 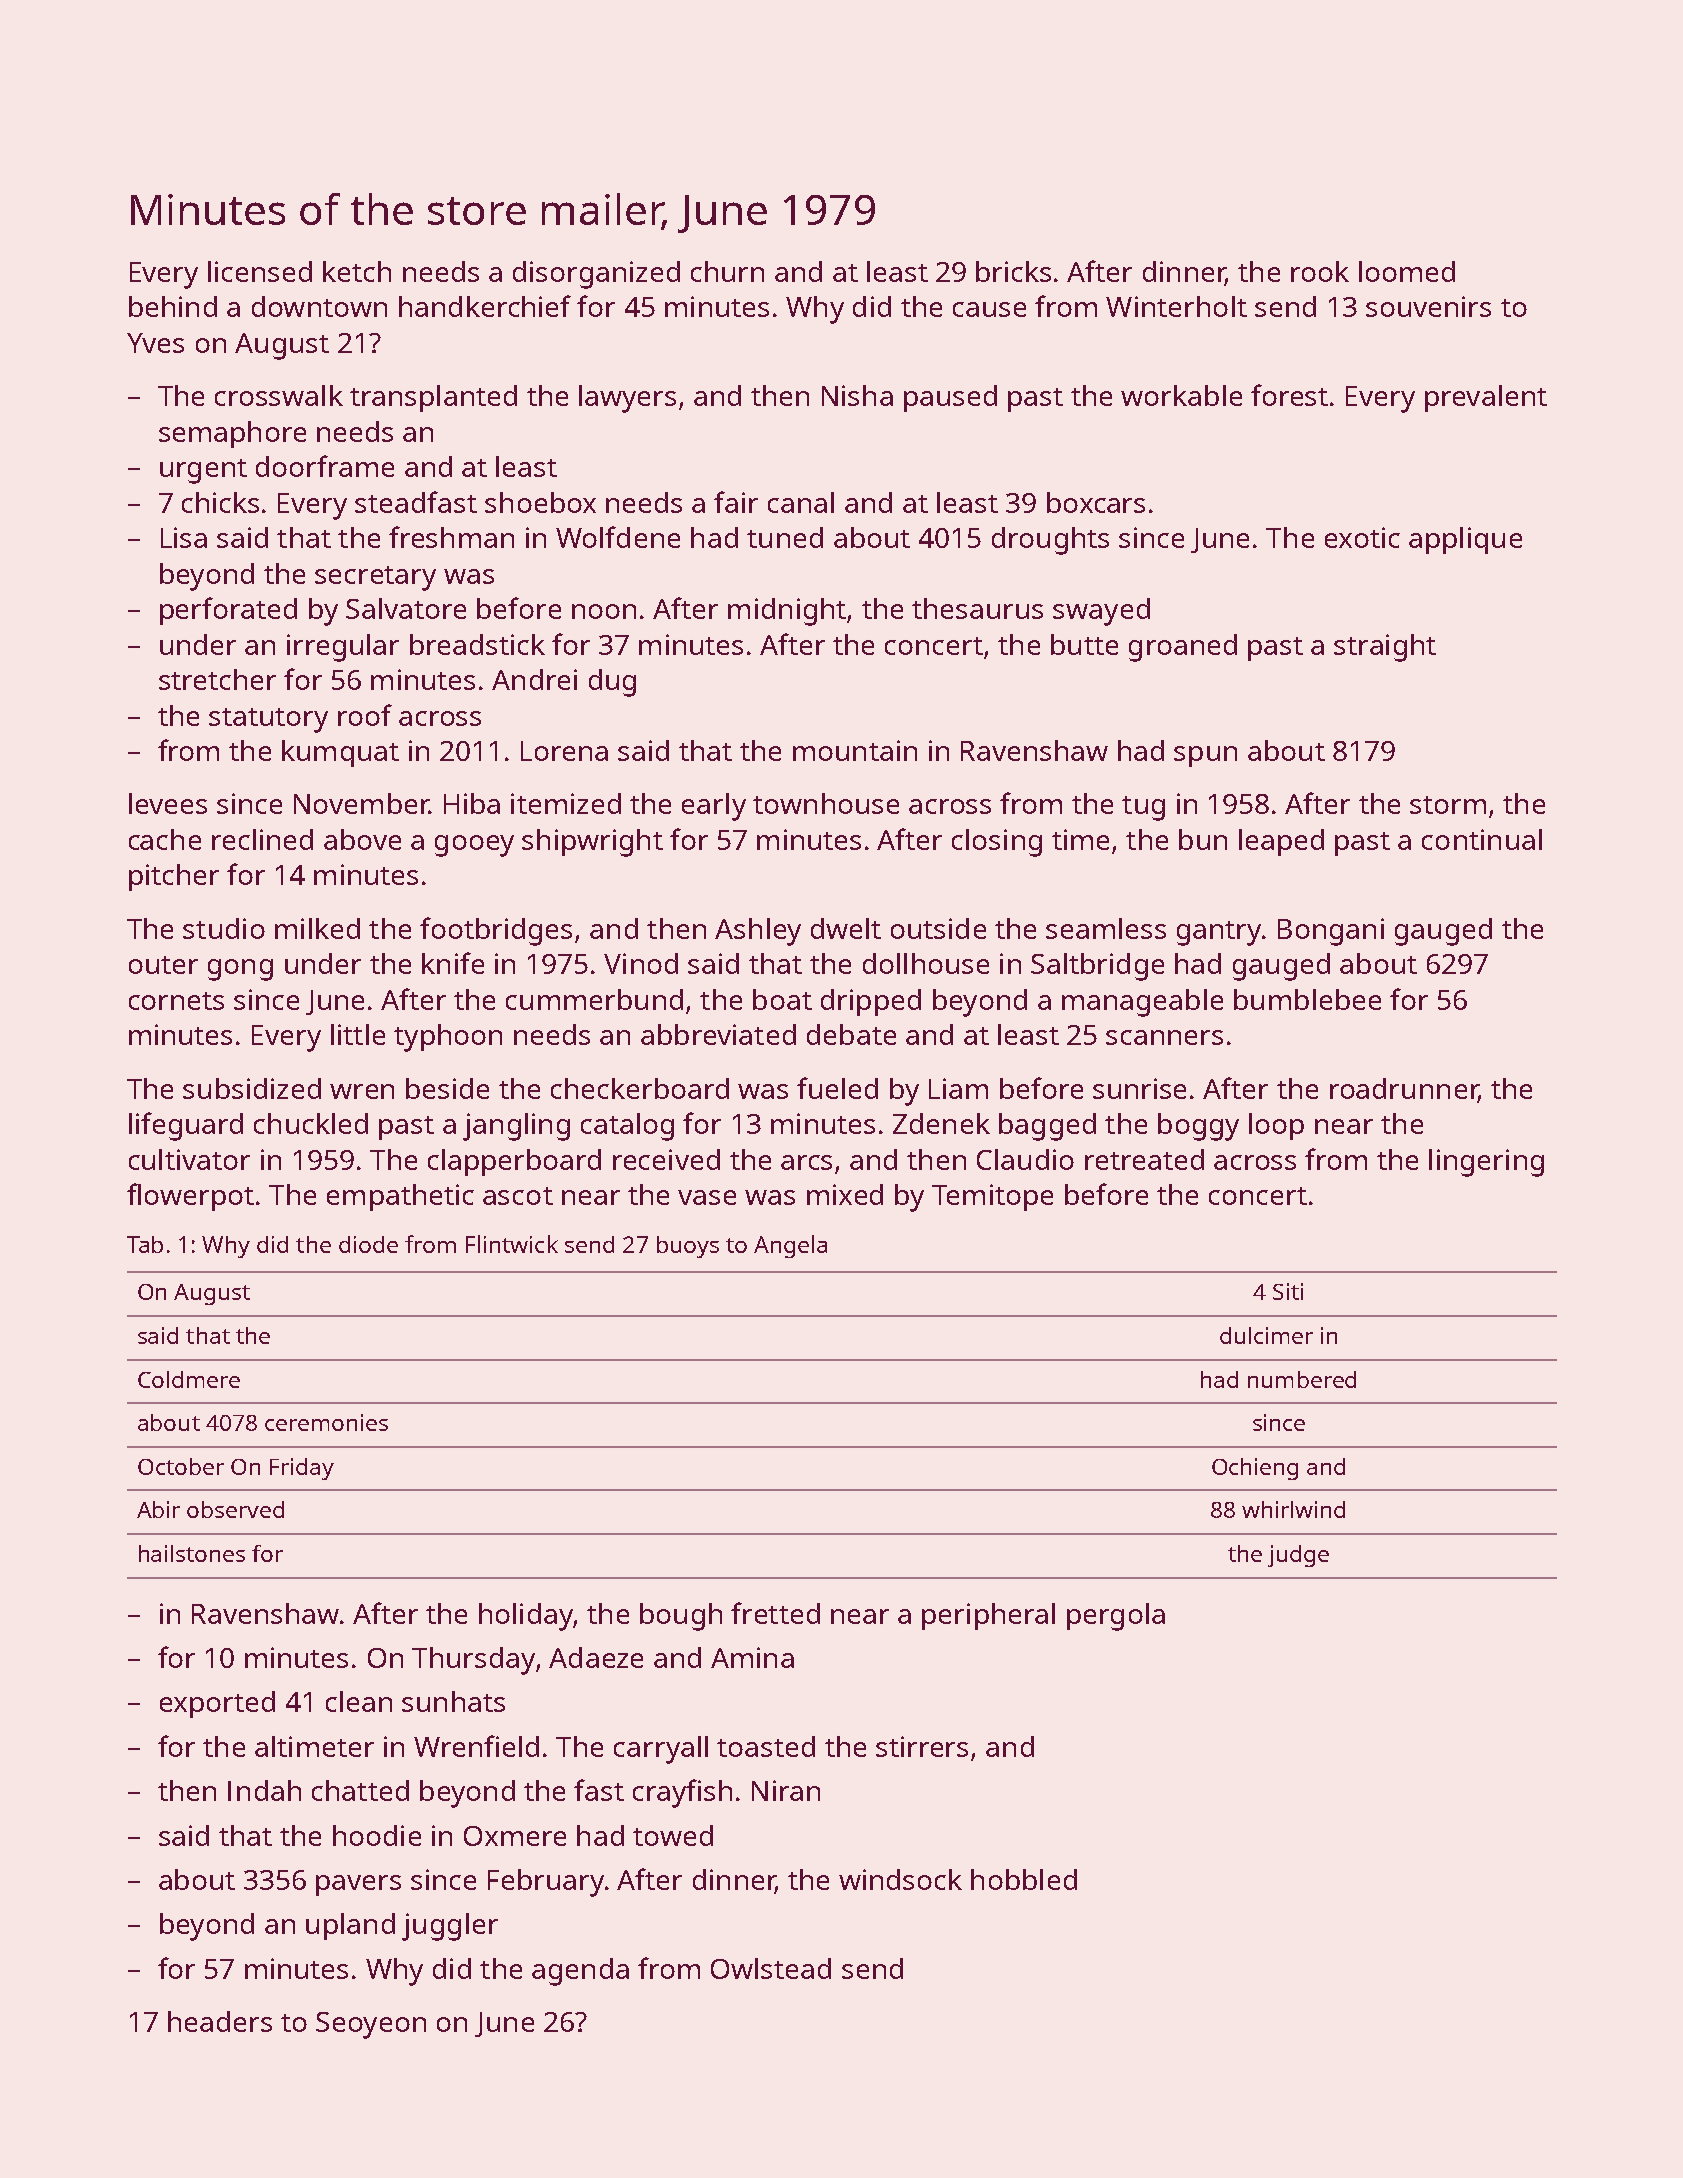 I want to click on whirlwind, so click(x=1293, y=1509).
